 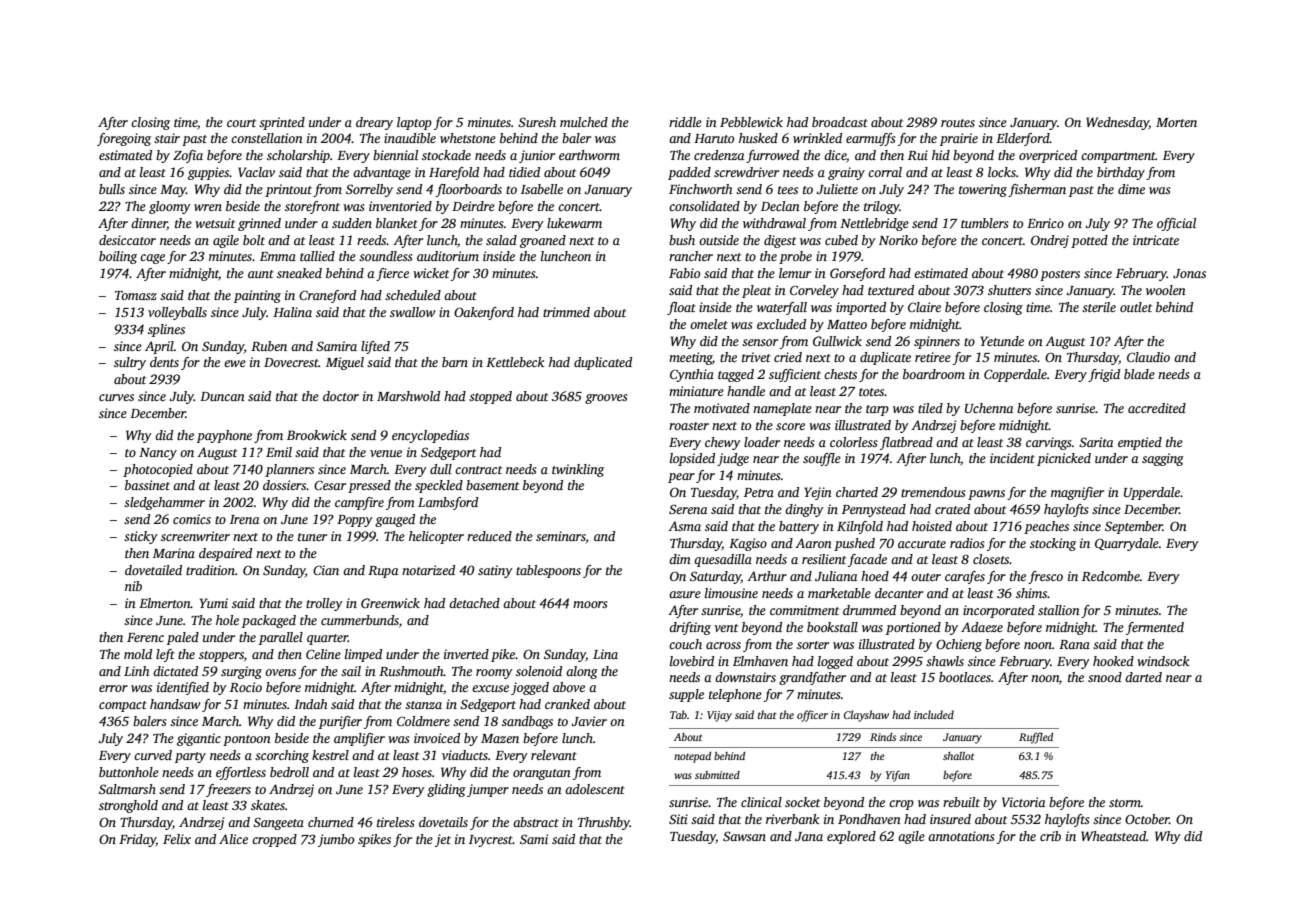 What do you see at coordinates (1166, 290) in the page?
I see `woolen` at bounding box center [1166, 290].
